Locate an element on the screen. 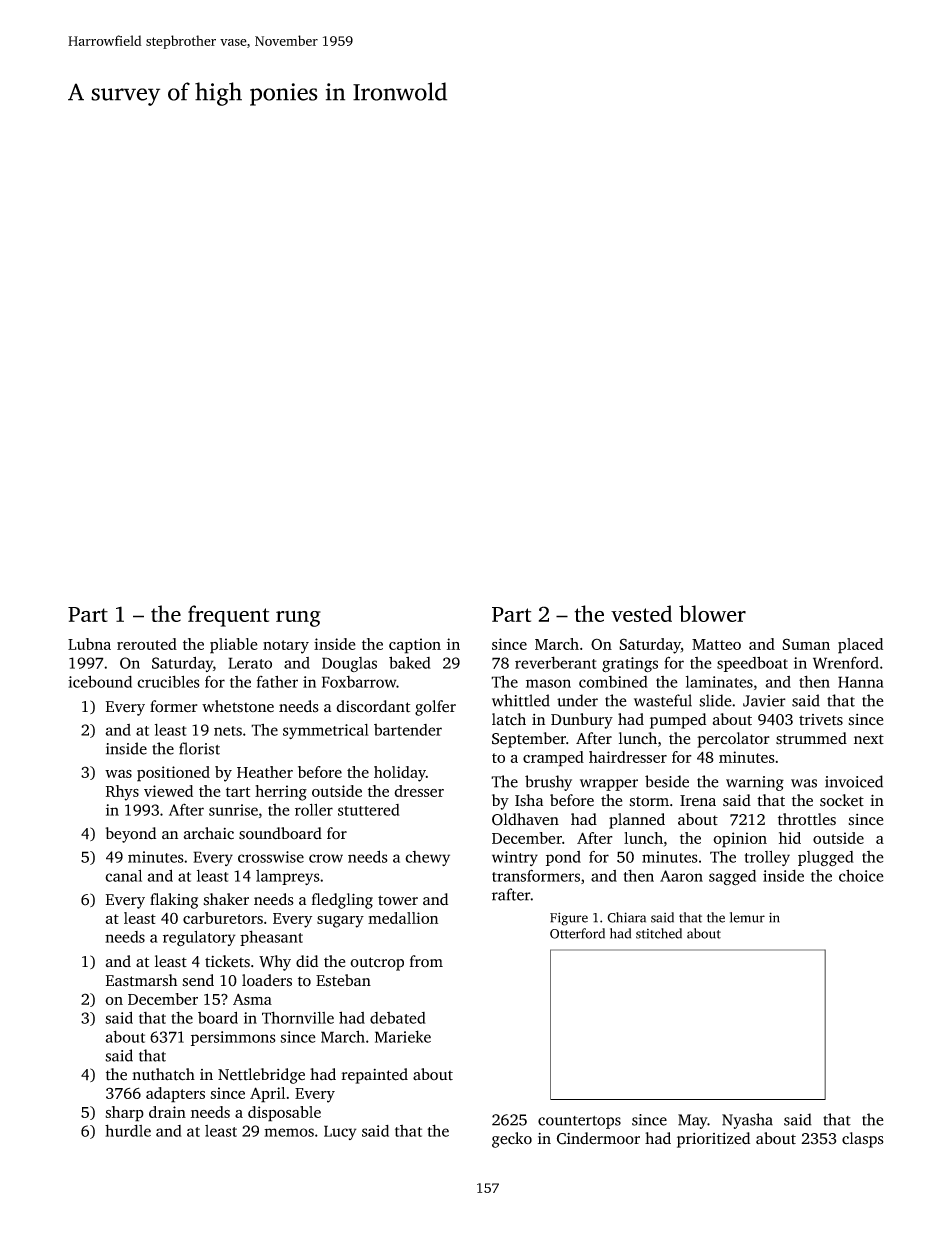 The width and height of the screenshot is (952, 1233). wintry is located at coordinates (515, 858).
